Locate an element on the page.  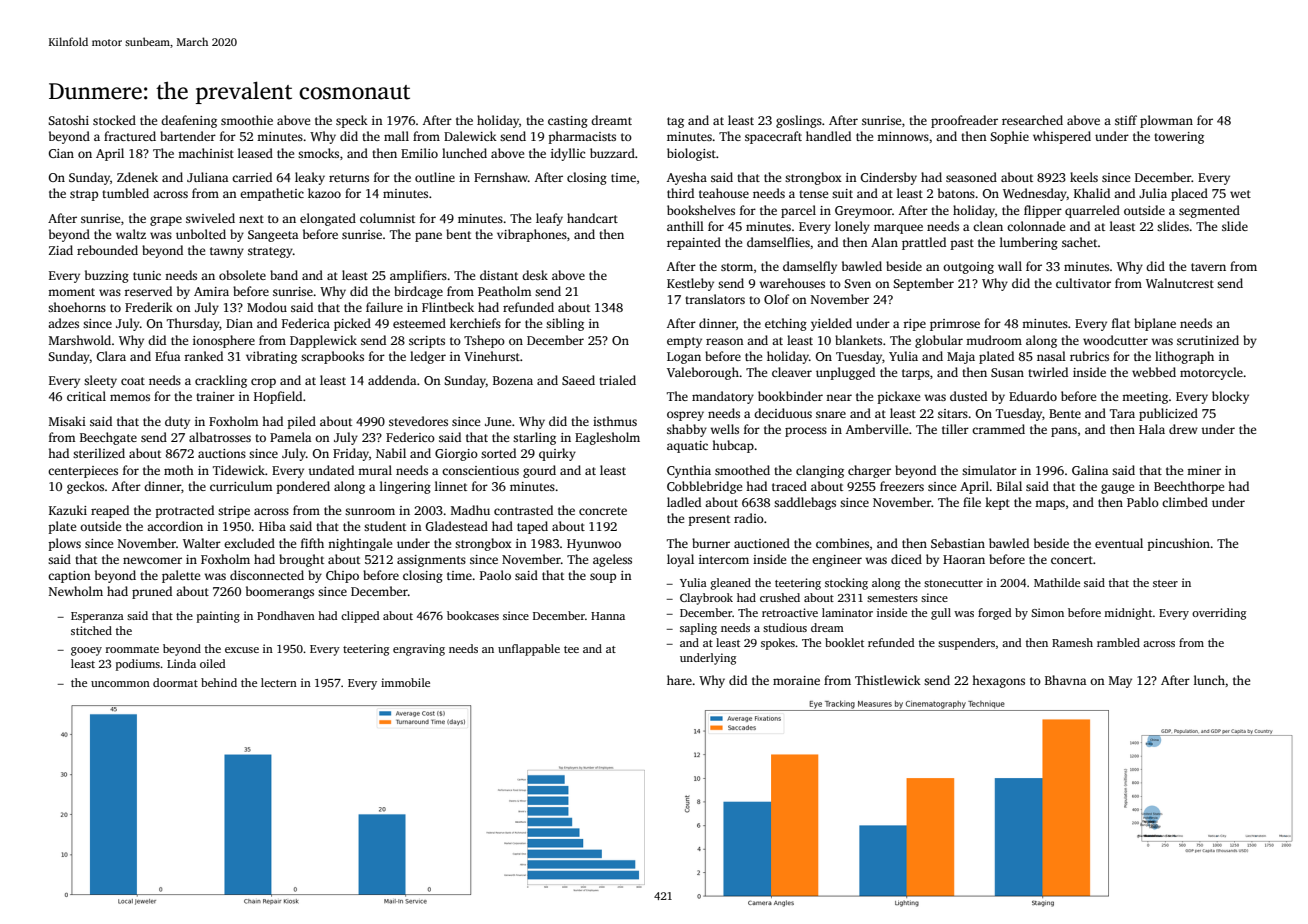
Vinehurst is located at coordinates (492, 356).
